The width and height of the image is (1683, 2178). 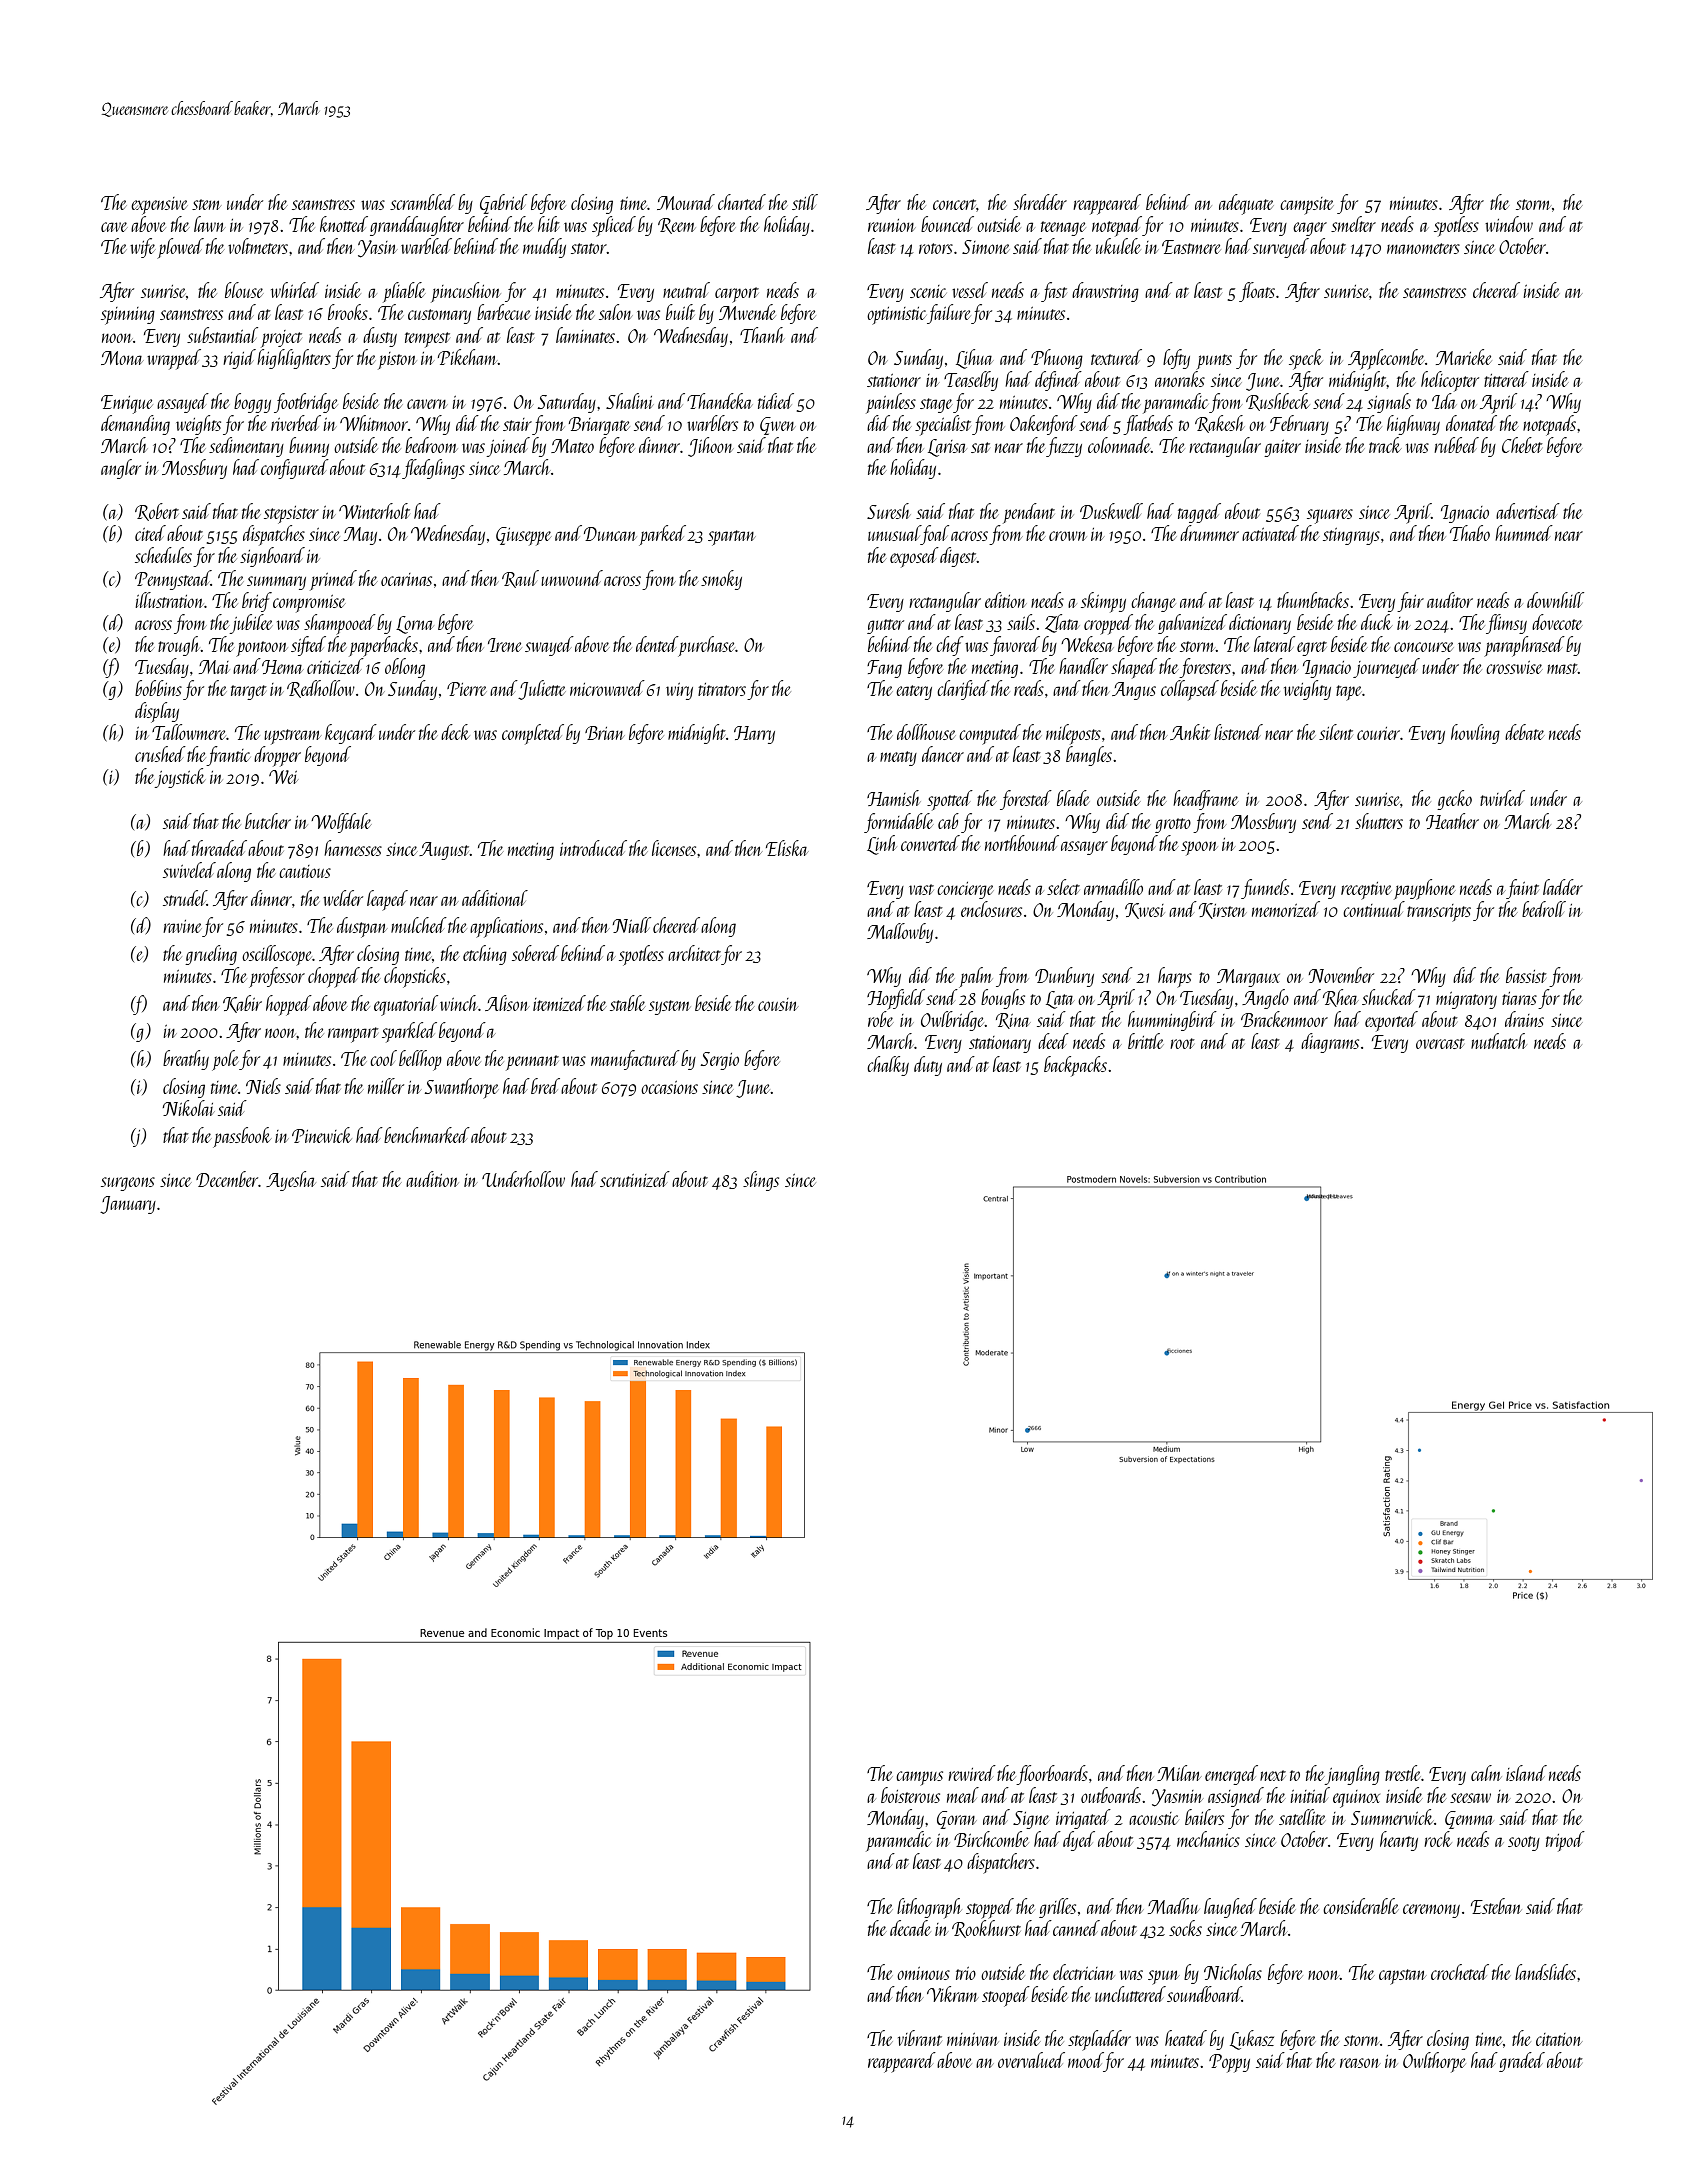 I want to click on strudel, so click(x=185, y=898).
